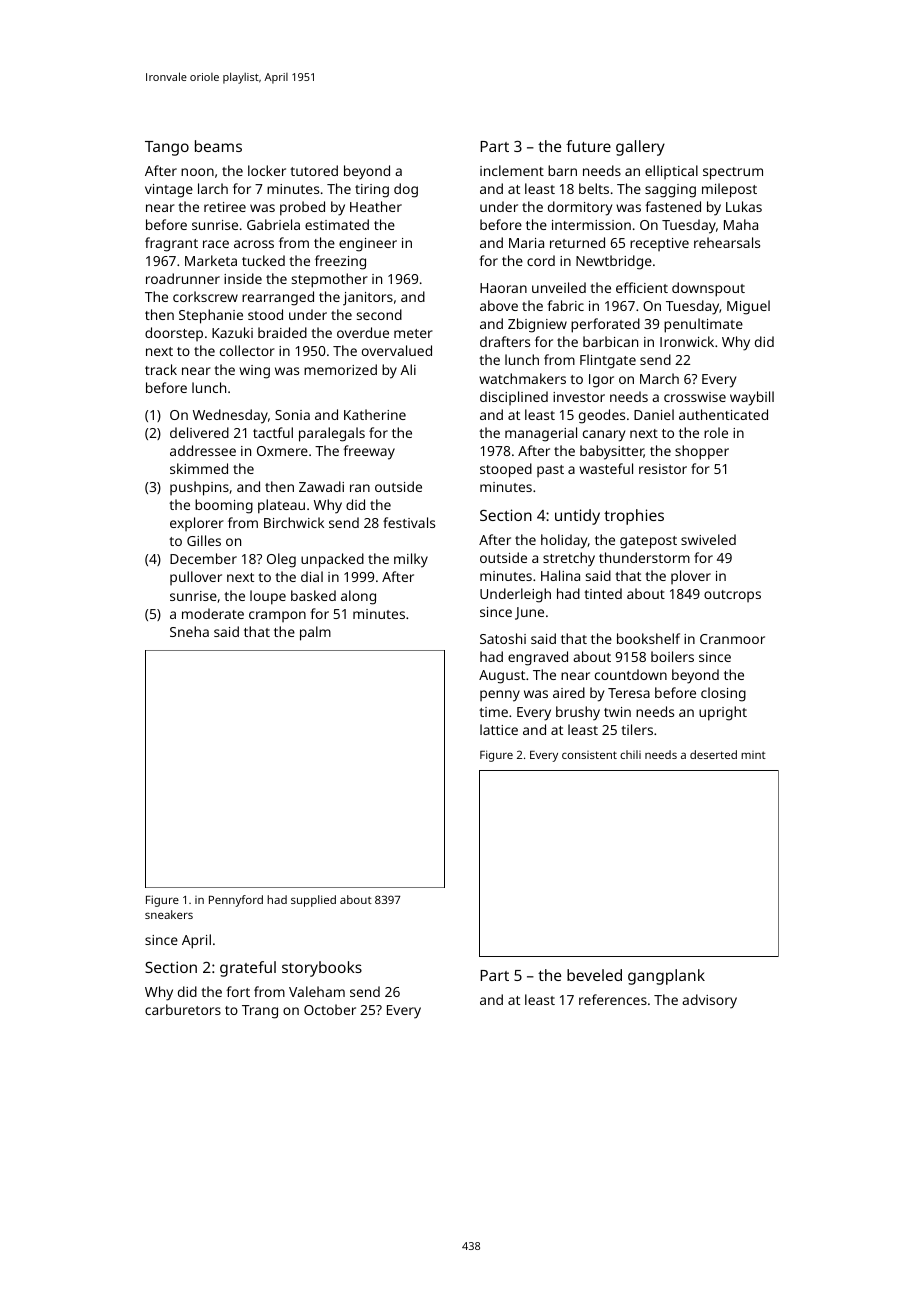 Image resolution: width=924 pixels, height=1314 pixels. Describe the element at coordinates (183, 1009) in the page. I see `carburetors` at that location.
